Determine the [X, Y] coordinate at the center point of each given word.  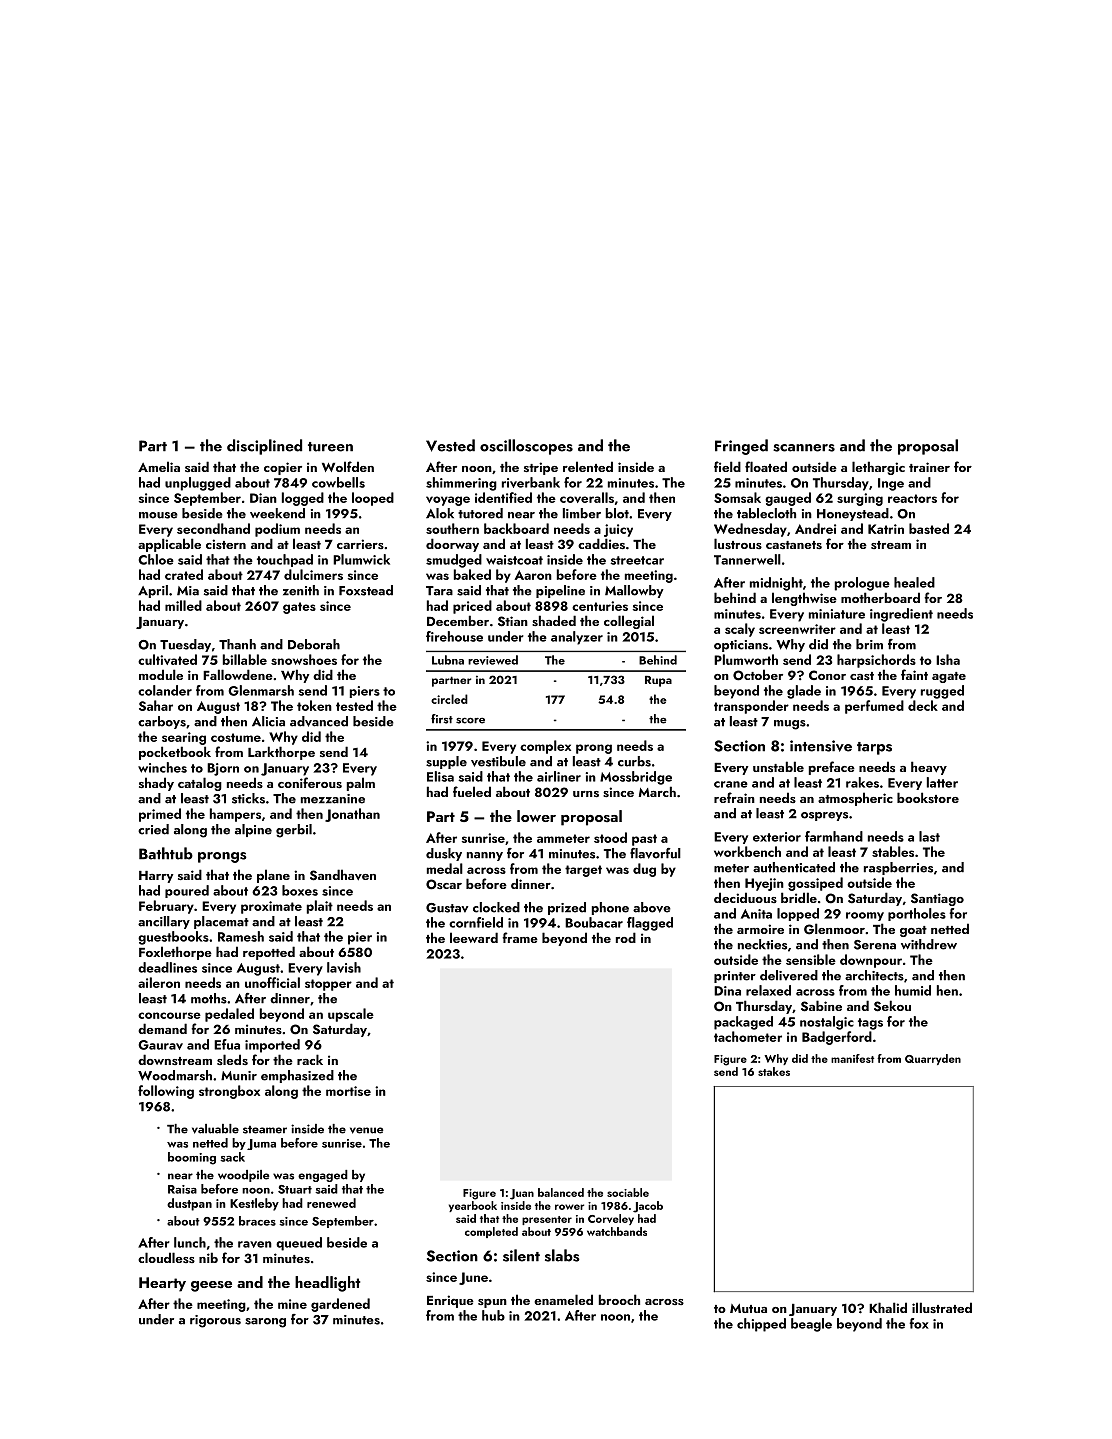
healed [914, 582]
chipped [761, 1325]
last [929, 836]
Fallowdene [238, 674]
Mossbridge [636, 778]
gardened [340, 1305]
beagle [811, 1325]
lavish [344, 967]
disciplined [264, 447]
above [652, 907]
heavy [929, 768]
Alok [440, 513]
